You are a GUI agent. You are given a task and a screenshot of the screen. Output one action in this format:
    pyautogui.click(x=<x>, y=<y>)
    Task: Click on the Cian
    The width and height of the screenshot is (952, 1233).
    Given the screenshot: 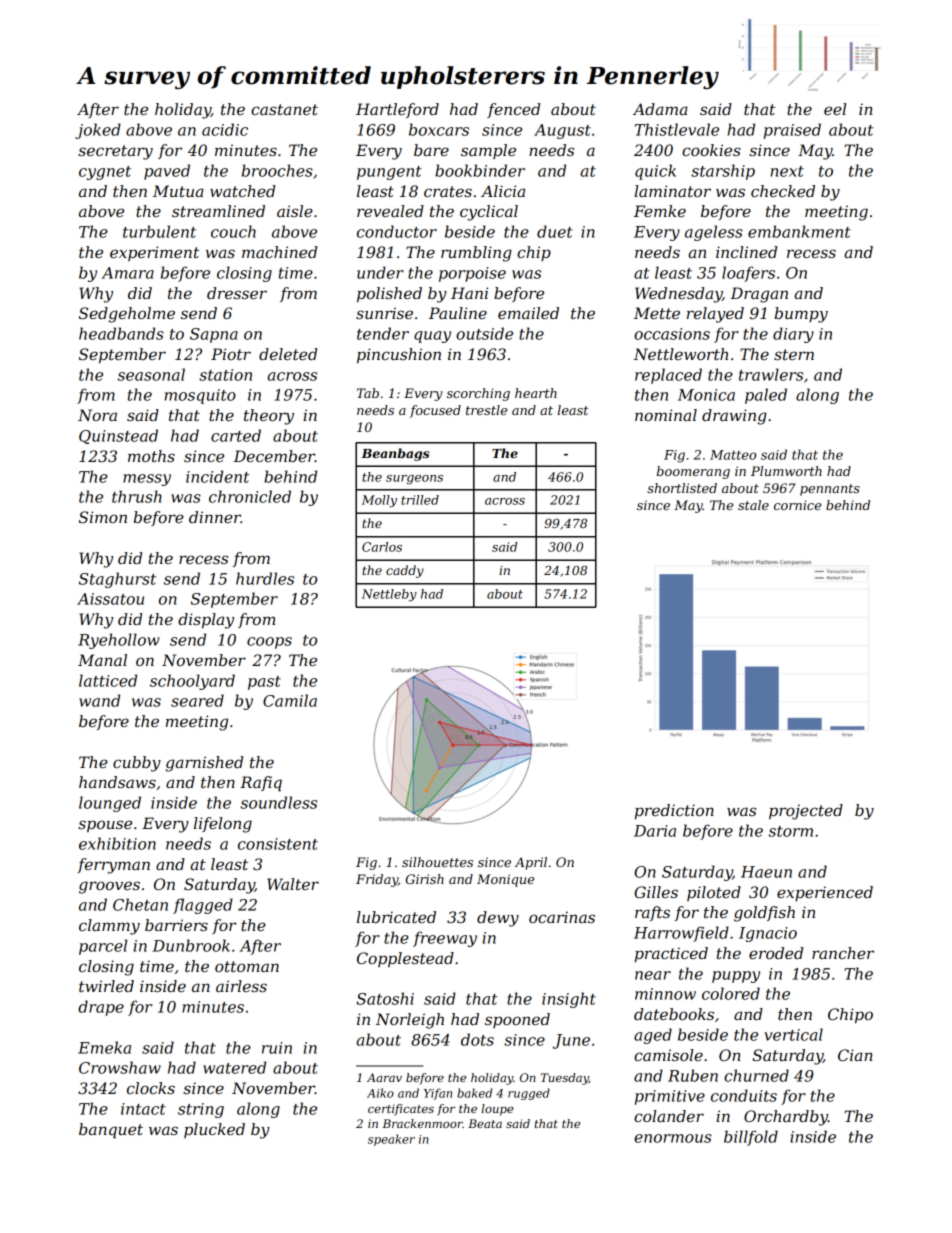 What is the action you would take?
    pyautogui.click(x=855, y=1055)
